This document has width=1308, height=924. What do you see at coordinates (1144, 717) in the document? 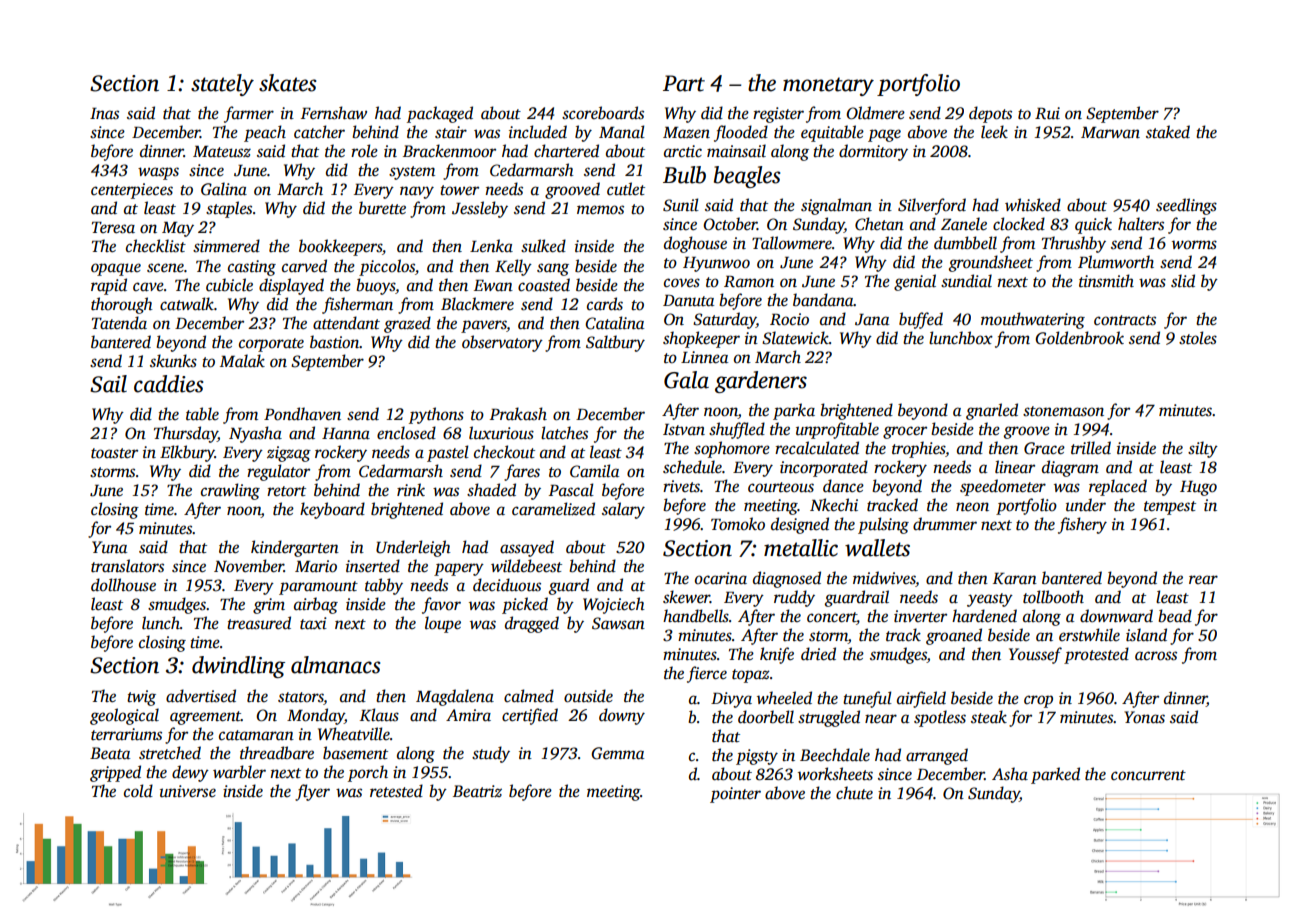
I see `Yonas` at bounding box center [1144, 717].
